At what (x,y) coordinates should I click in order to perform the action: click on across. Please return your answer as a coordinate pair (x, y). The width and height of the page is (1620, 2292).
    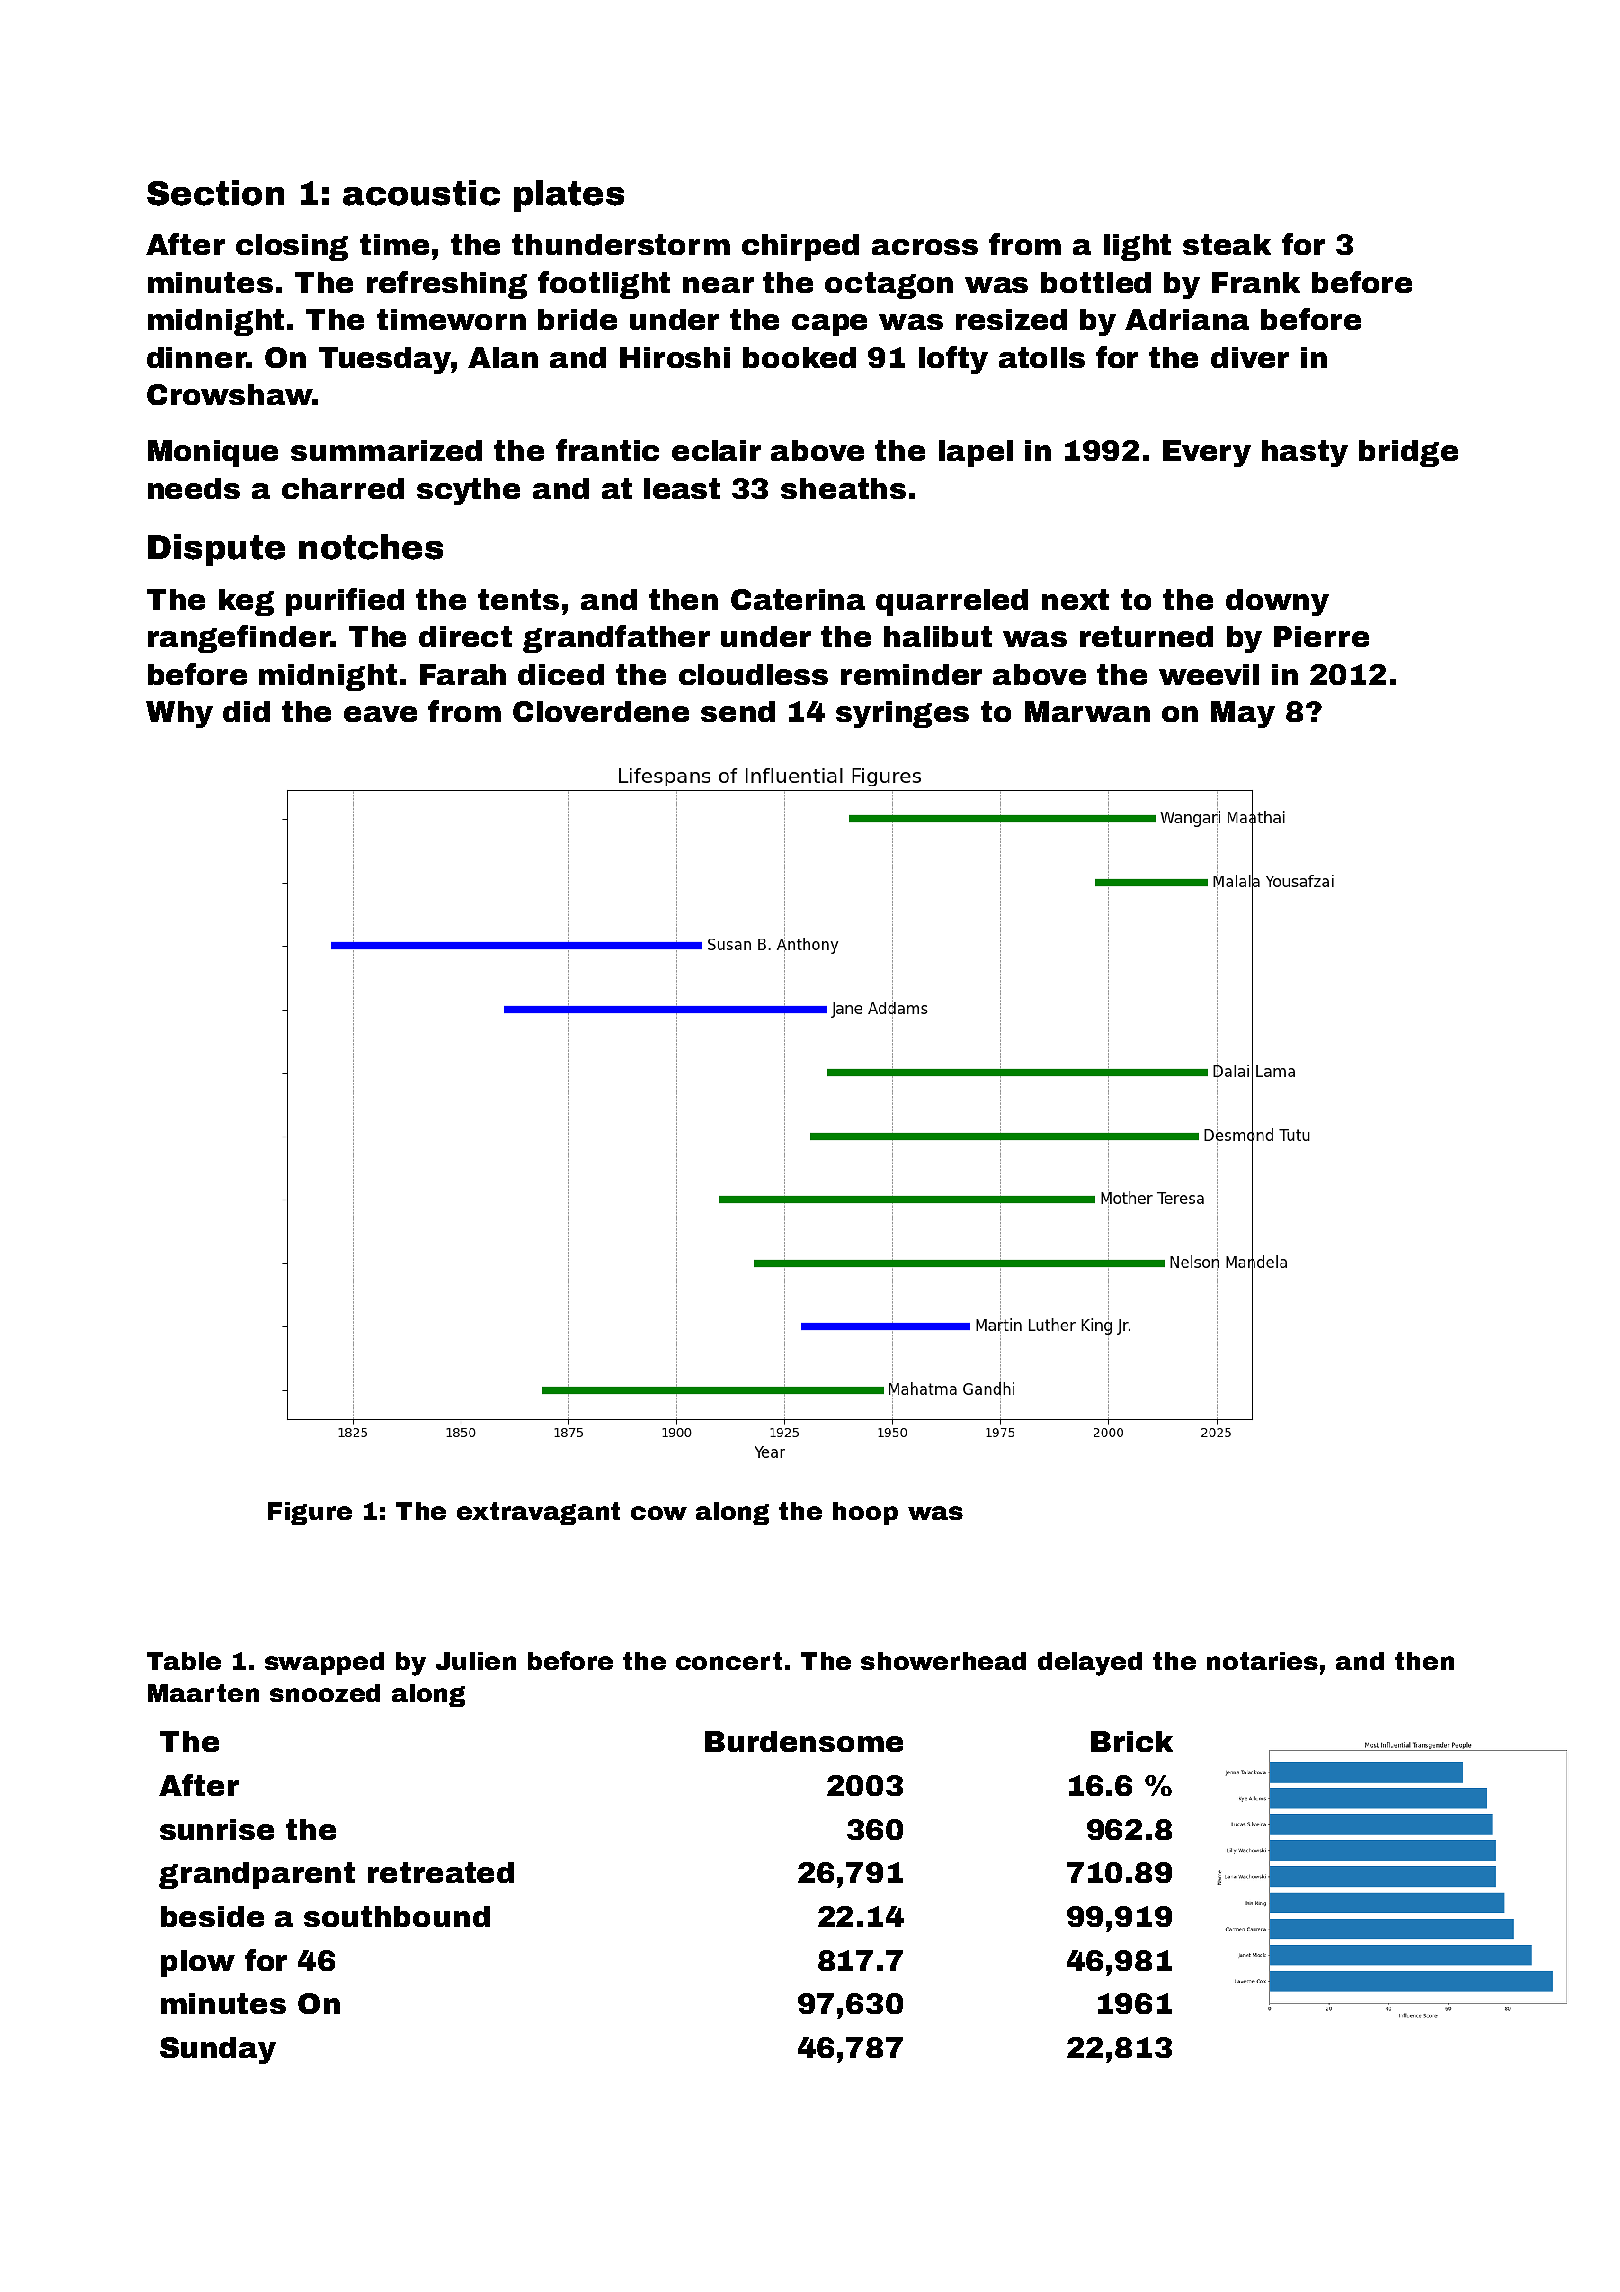
    Looking at the image, I should click on (925, 247).
